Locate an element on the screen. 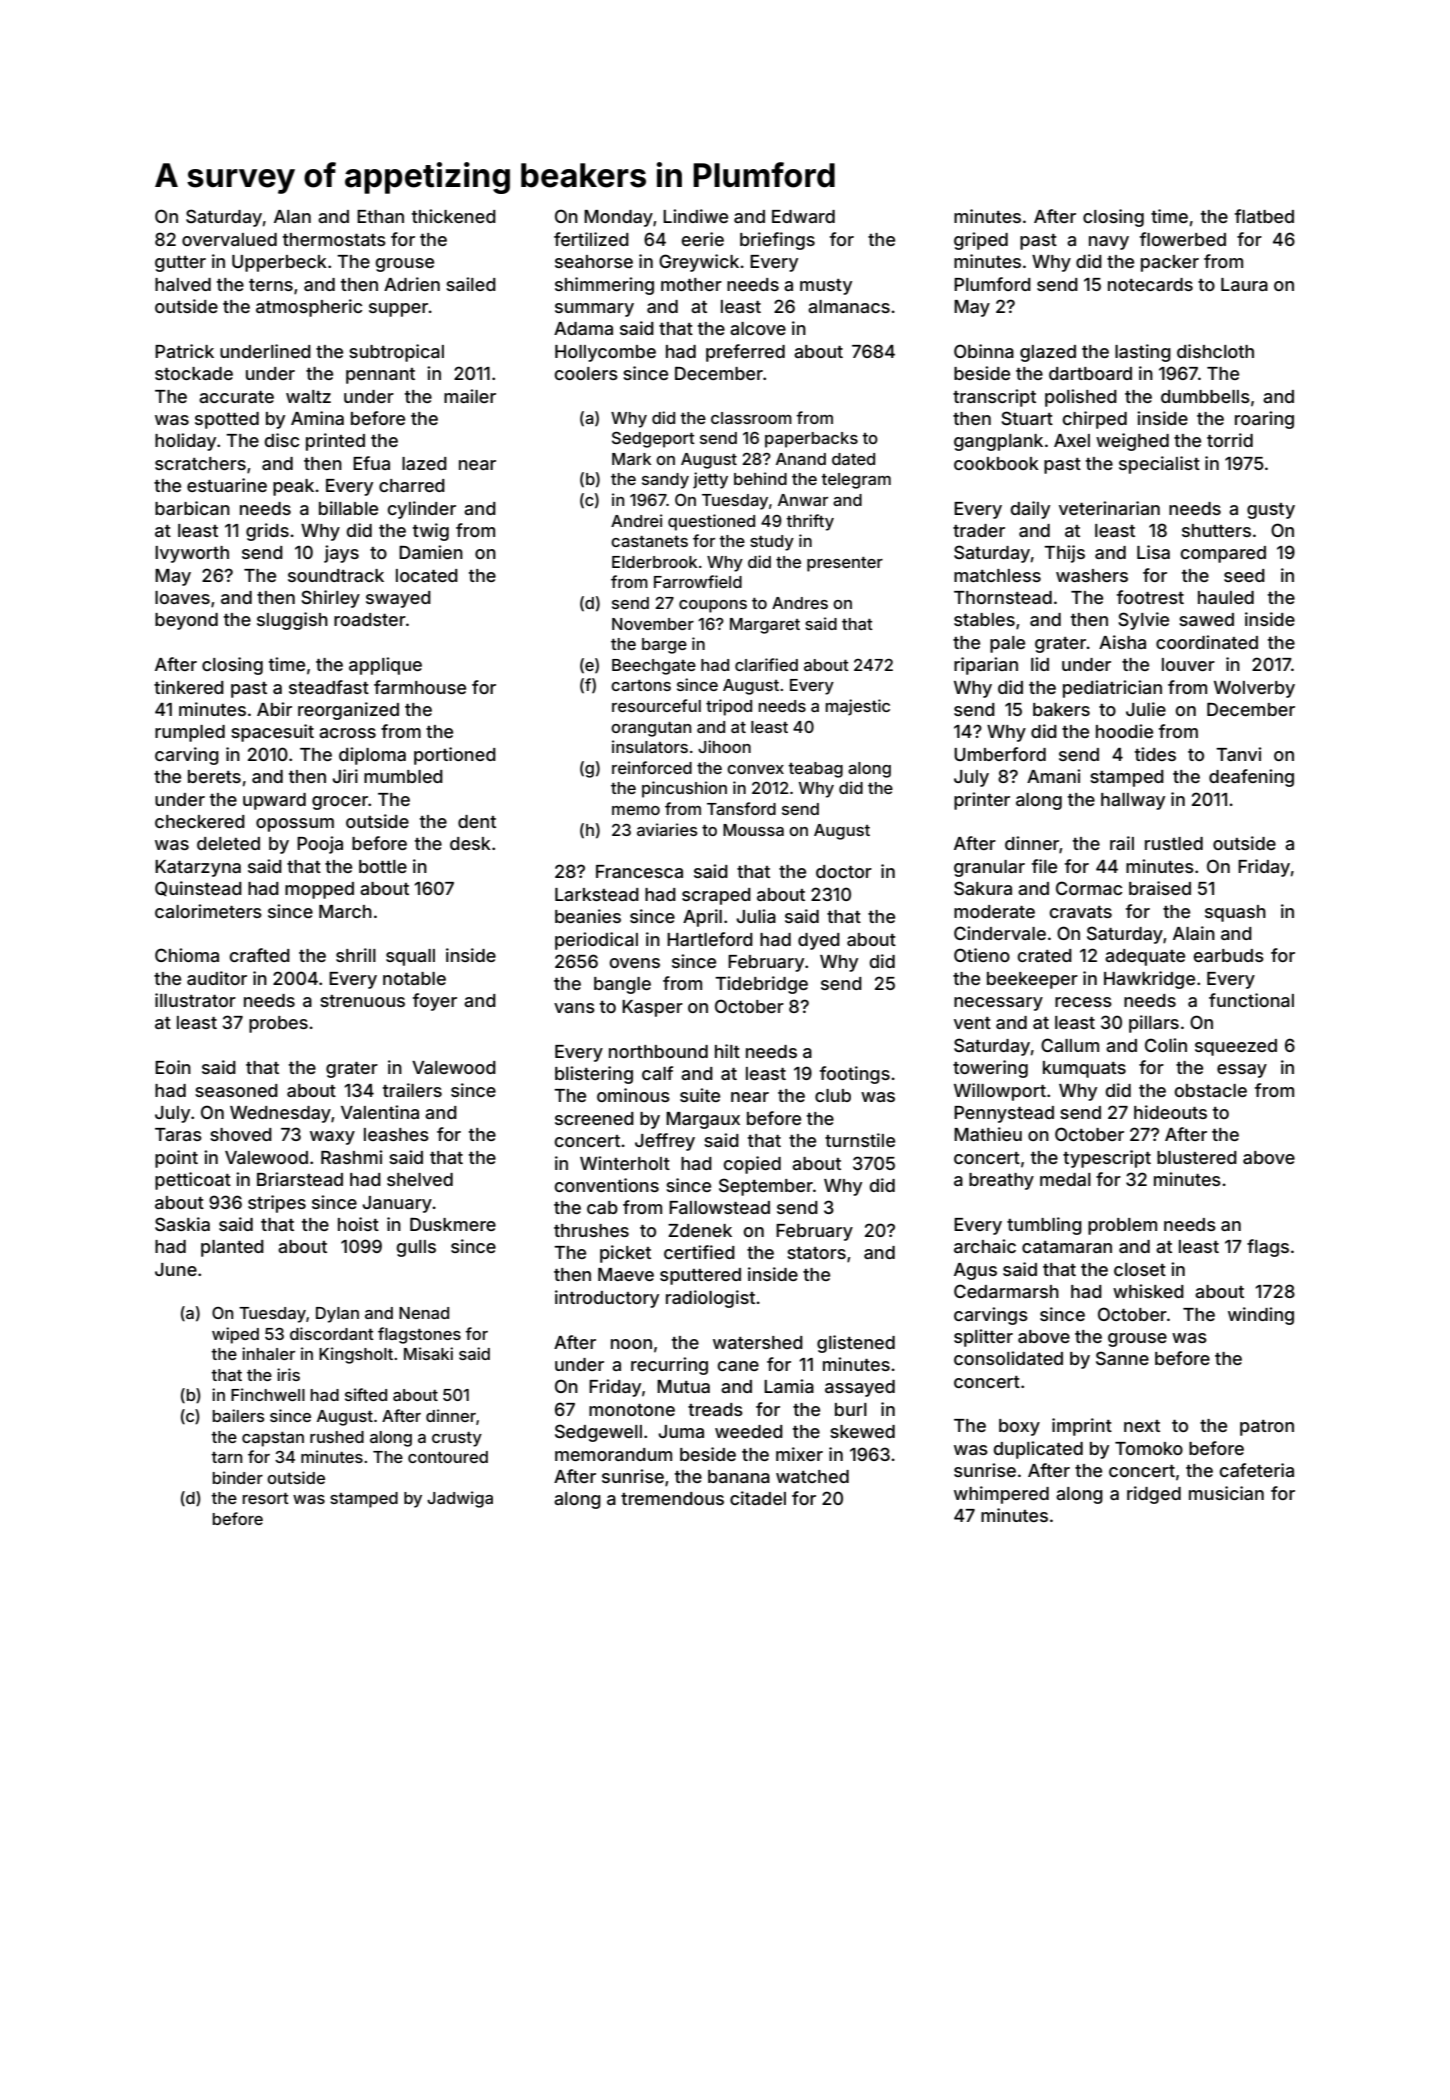 This screenshot has height=2100, width=1450. Wednesday is located at coordinates (280, 1114).
